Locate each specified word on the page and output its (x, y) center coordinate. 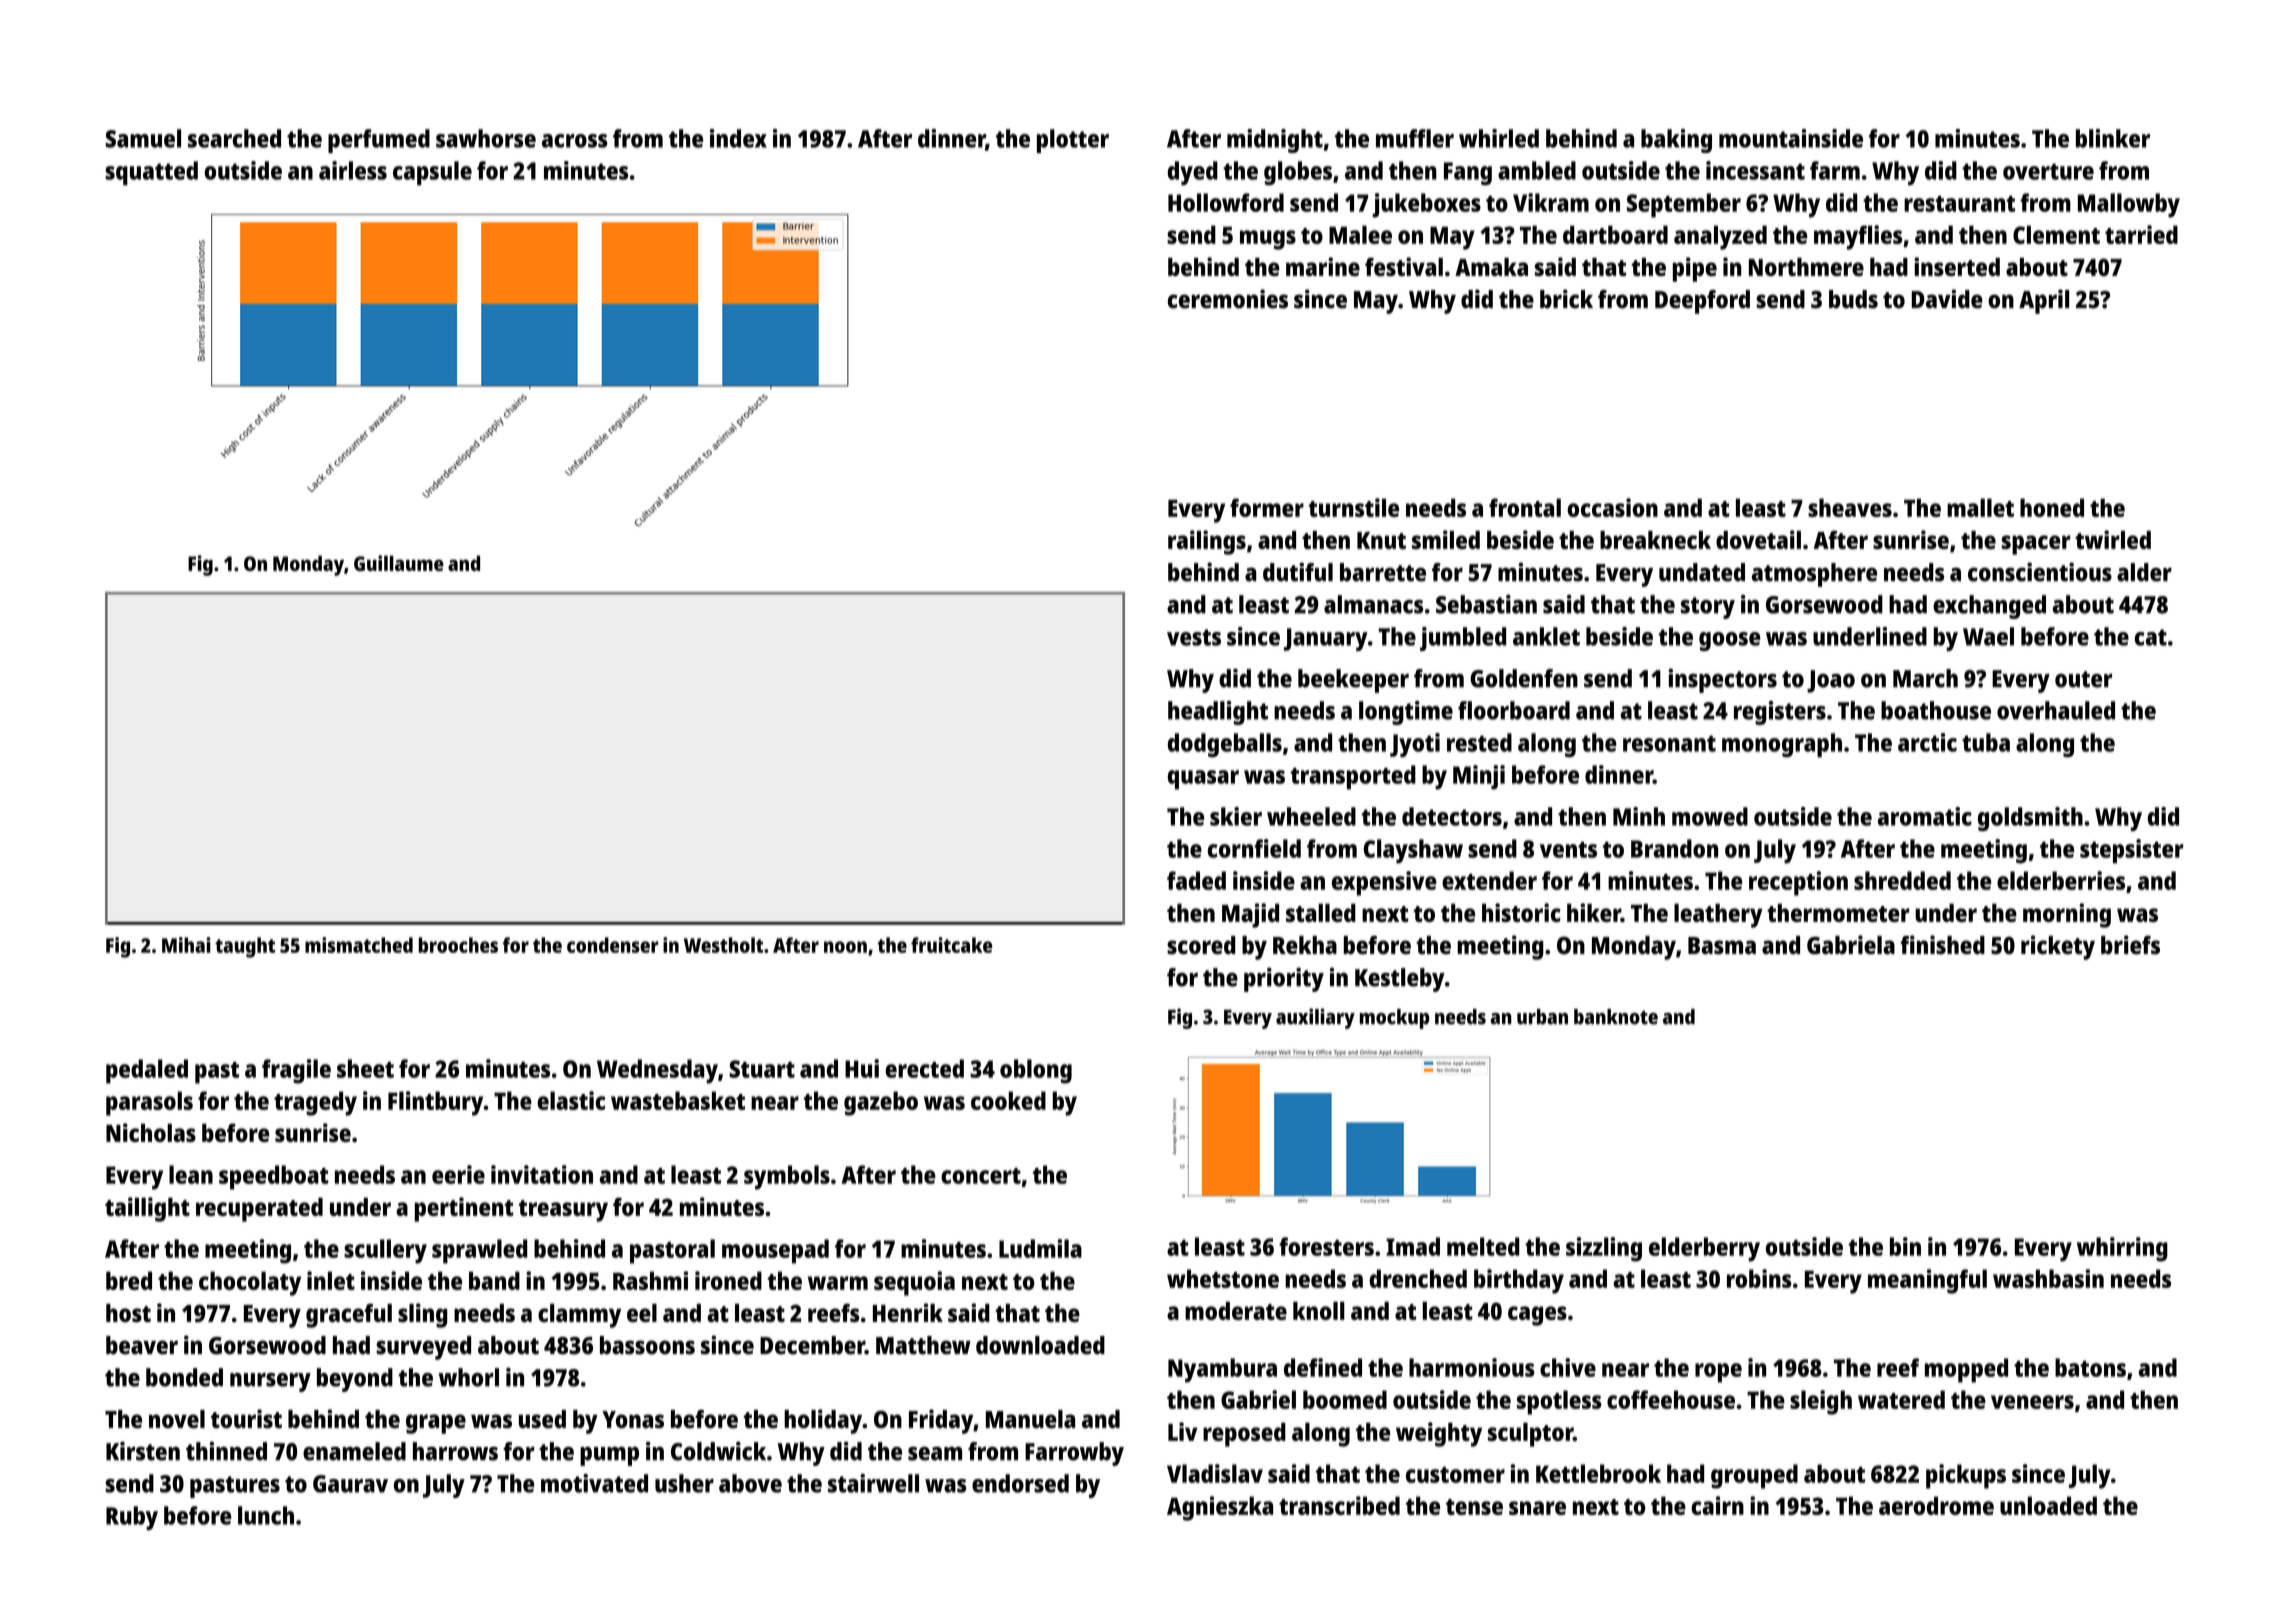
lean (191, 1174)
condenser (613, 945)
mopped (1966, 1370)
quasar (1203, 780)
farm (1835, 170)
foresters (1326, 1246)
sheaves (1850, 507)
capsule (432, 173)
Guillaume (399, 563)
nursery (270, 1382)
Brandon (1674, 848)
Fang (1468, 173)
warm (838, 1283)
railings (1207, 542)
